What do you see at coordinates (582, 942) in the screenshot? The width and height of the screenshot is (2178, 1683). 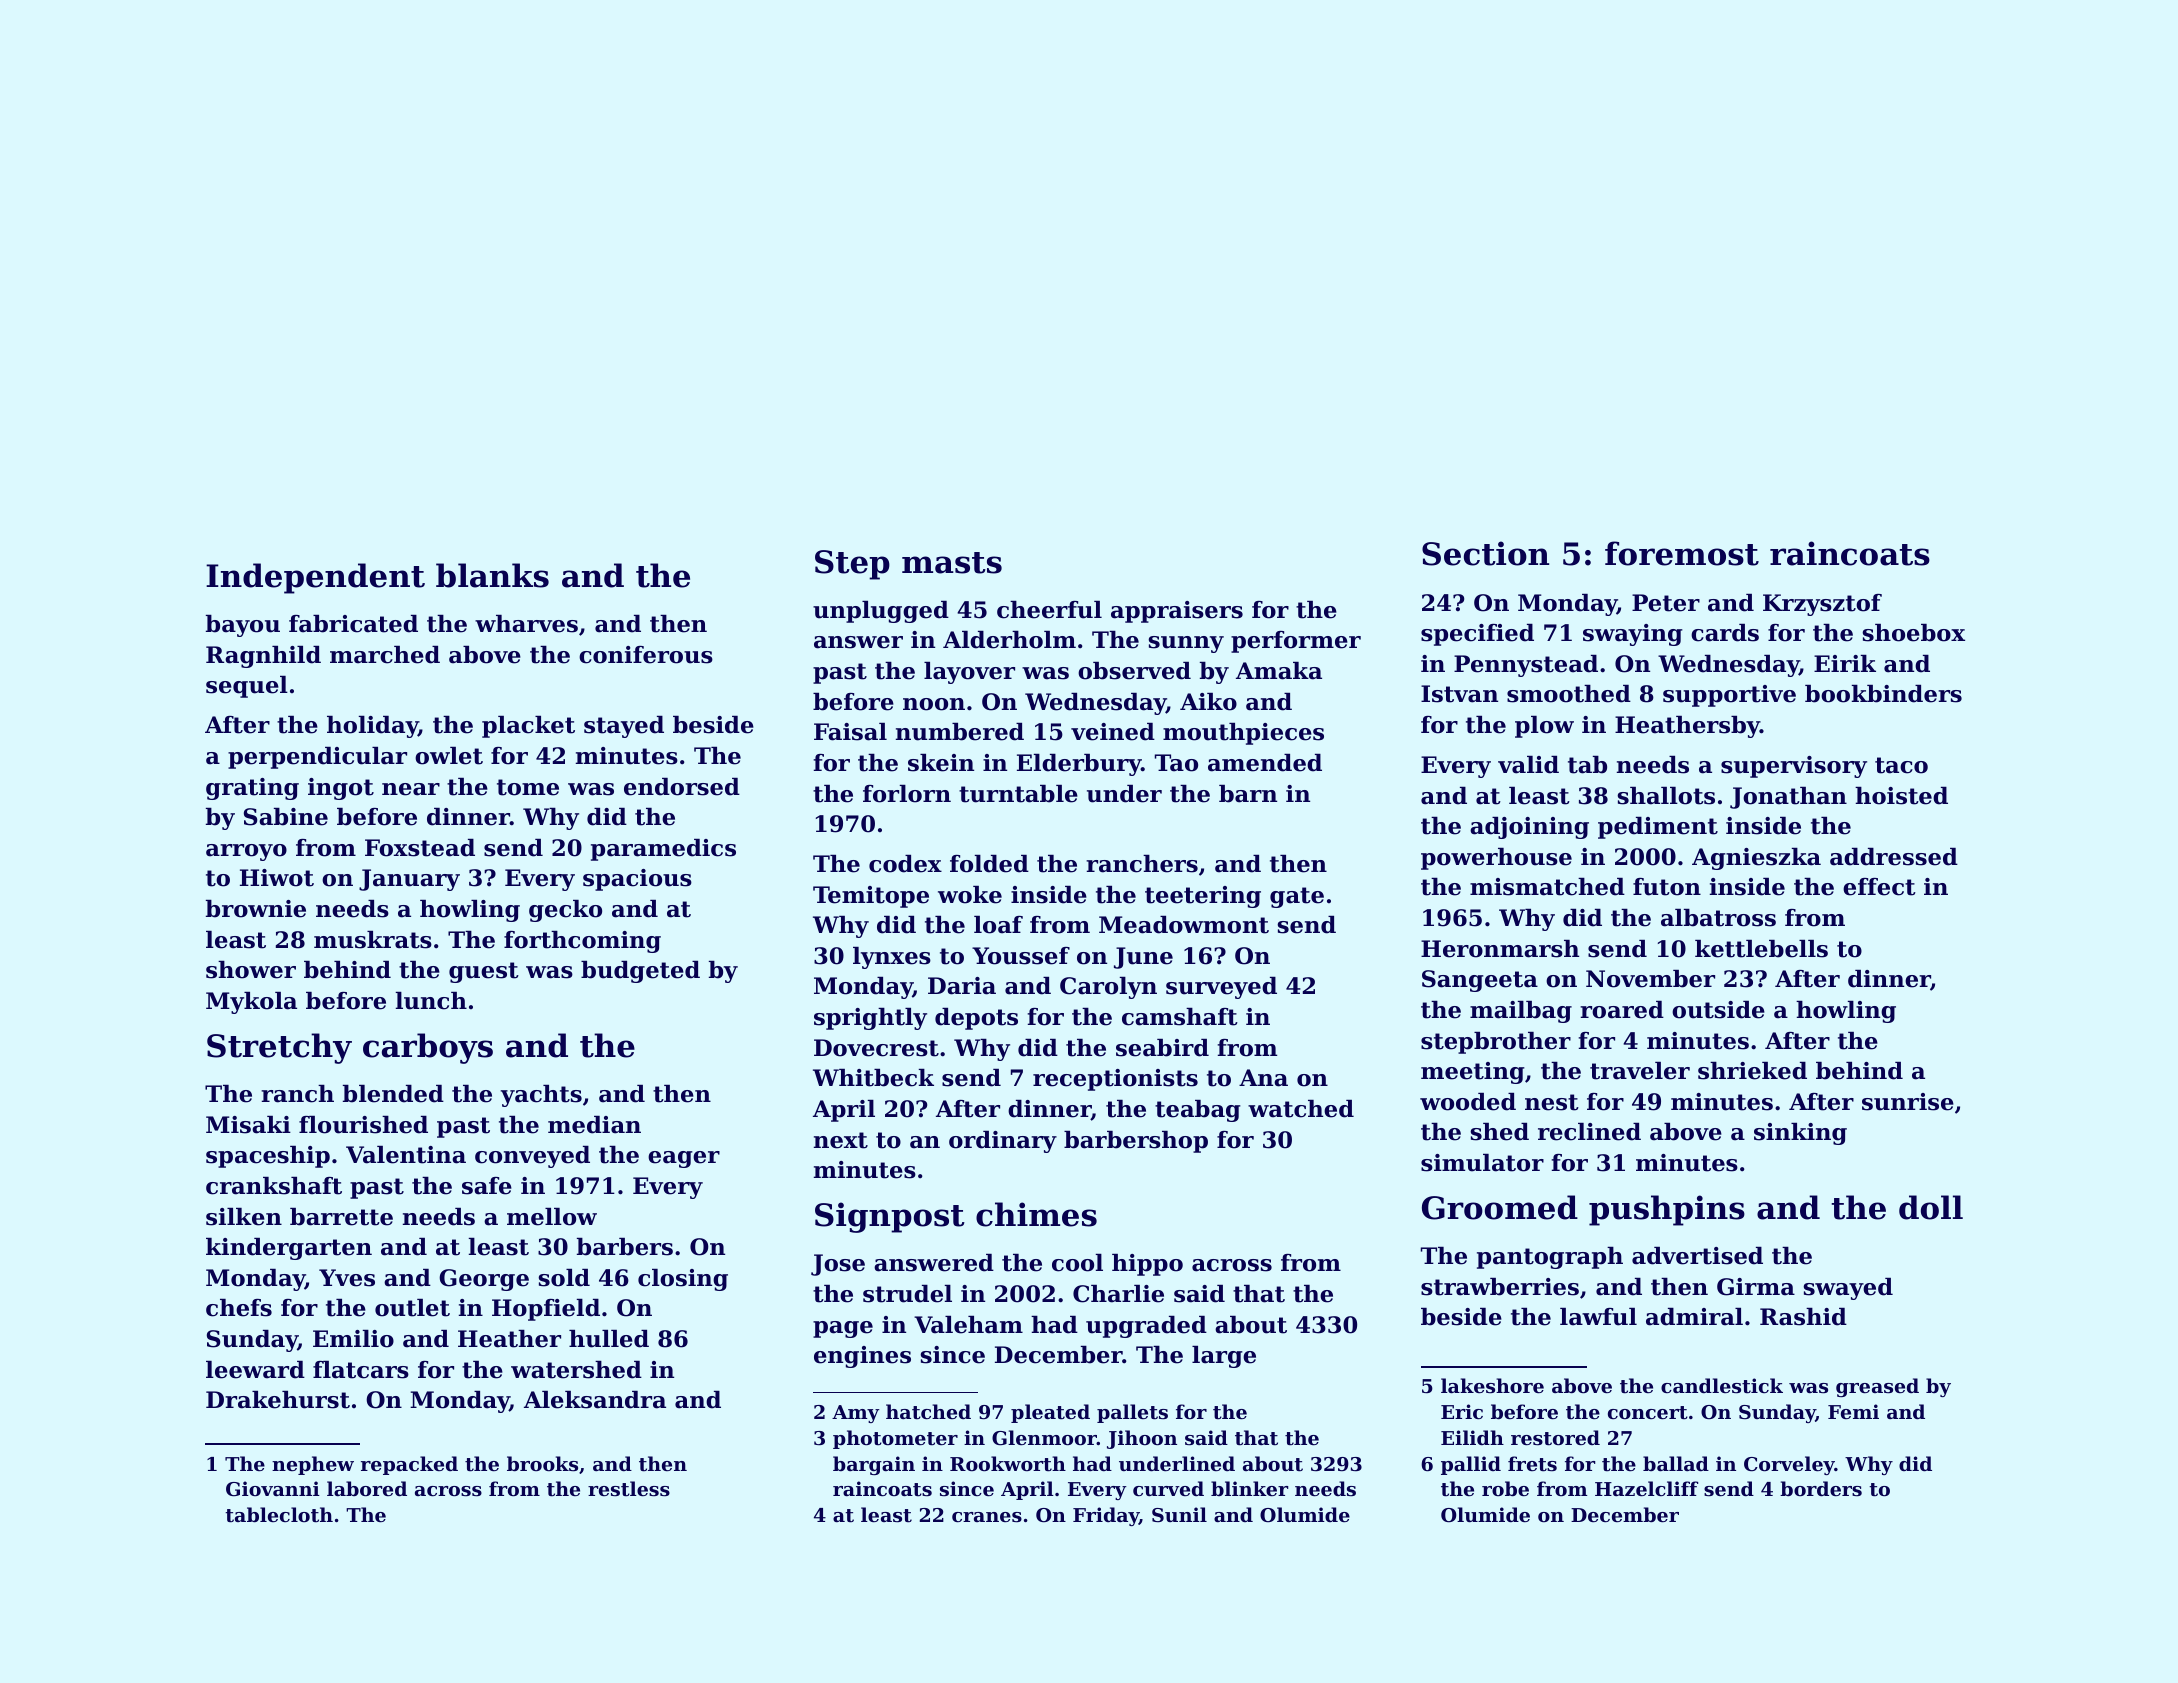 I see `forthcoming` at bounding box center [582, 942].
